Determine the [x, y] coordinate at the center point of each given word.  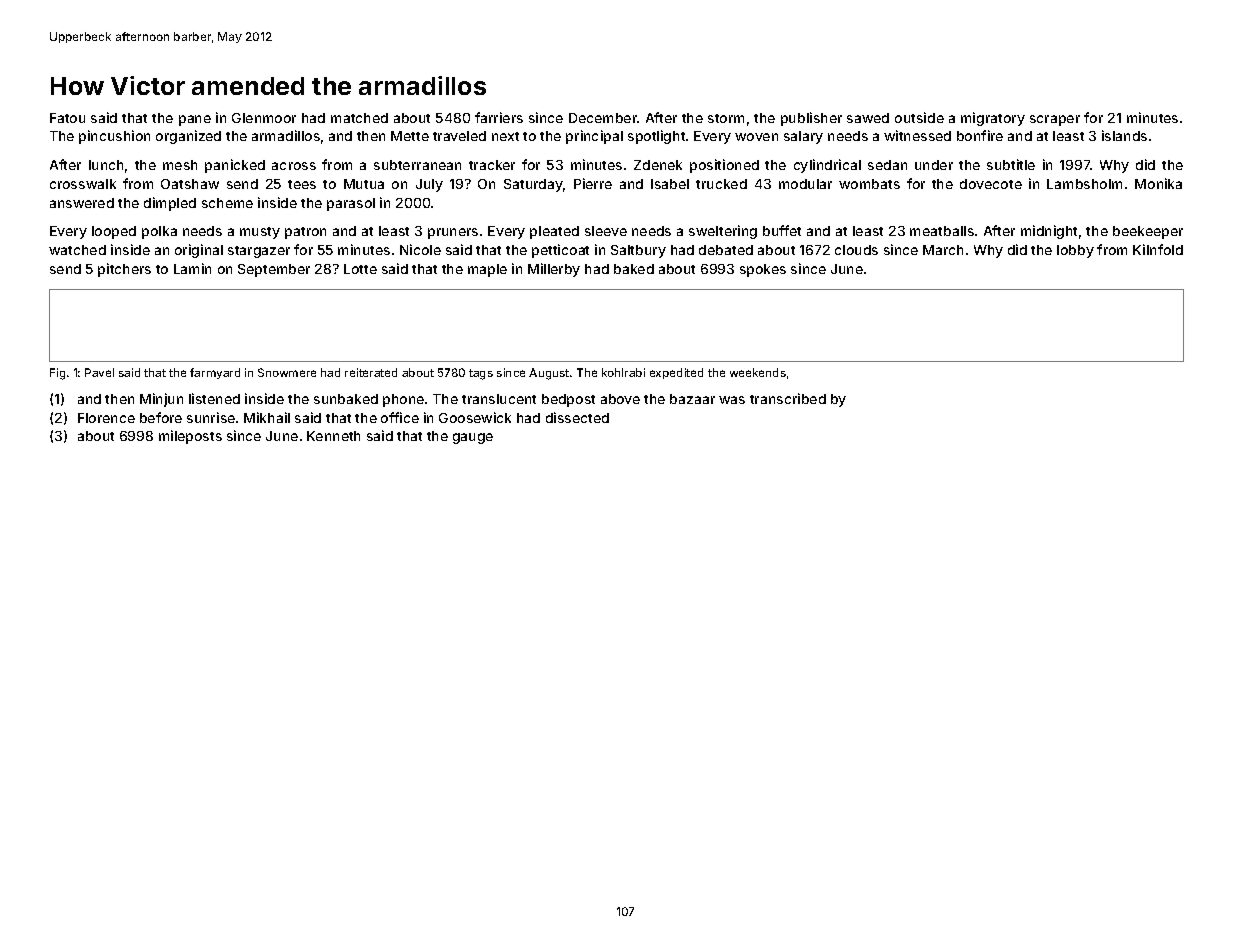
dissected [577, 417]
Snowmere [287, 372]
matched [359, 118]
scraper [1055, 120]
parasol [351, 204]
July [429, 185]
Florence [106, 418]
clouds [856, 250]
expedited [676, 373]
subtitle [1011, 164]
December [603, 118]
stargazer [259, 252]
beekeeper [1148, 232]
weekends [758, 372]
